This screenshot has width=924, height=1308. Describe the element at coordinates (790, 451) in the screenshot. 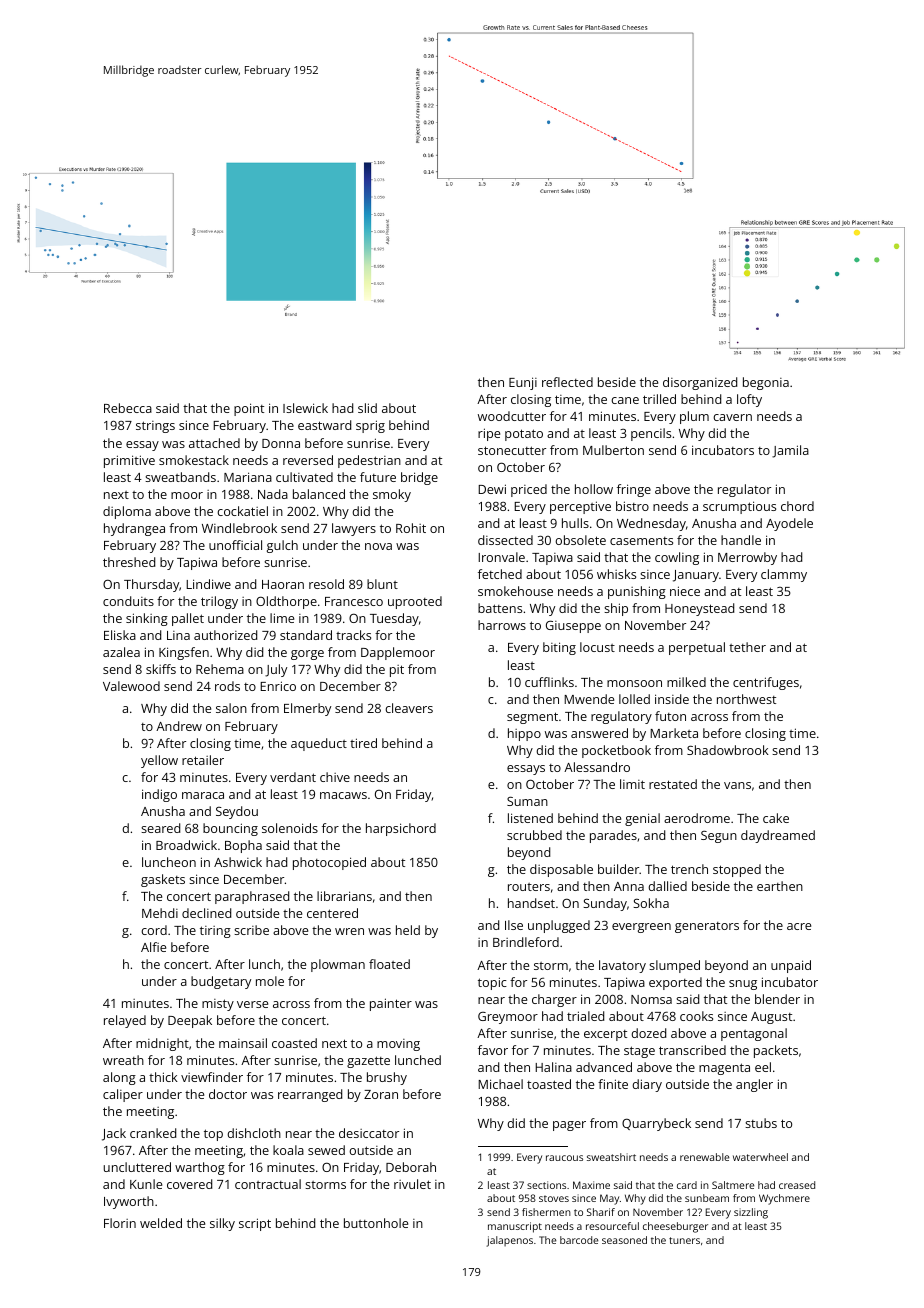

I see `Jamila` at that location.
